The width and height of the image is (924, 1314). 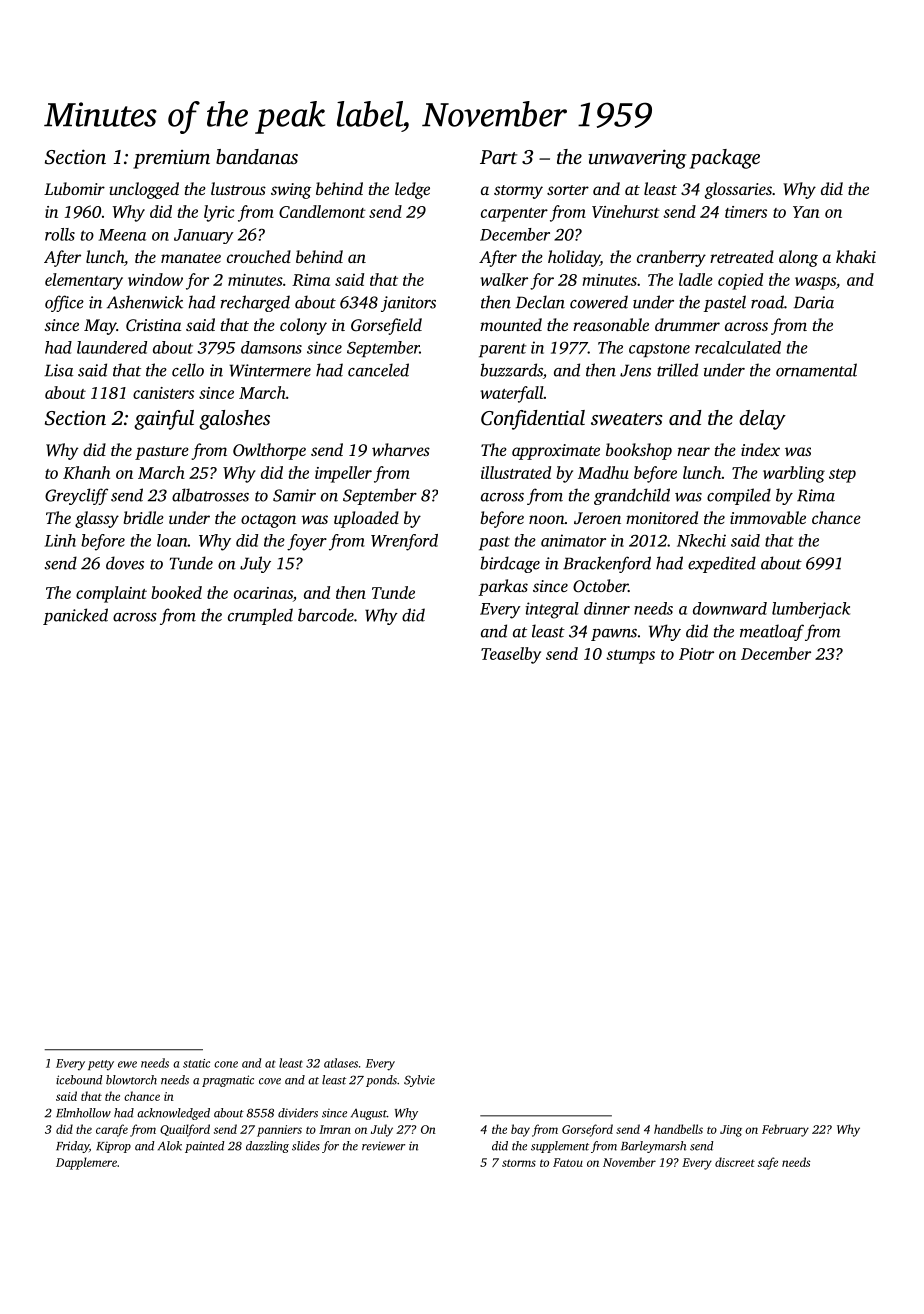 What do you see at coordinates (86, 1163) in the image?
I see `Dapplemere` at bounding box center [86, 1163].
